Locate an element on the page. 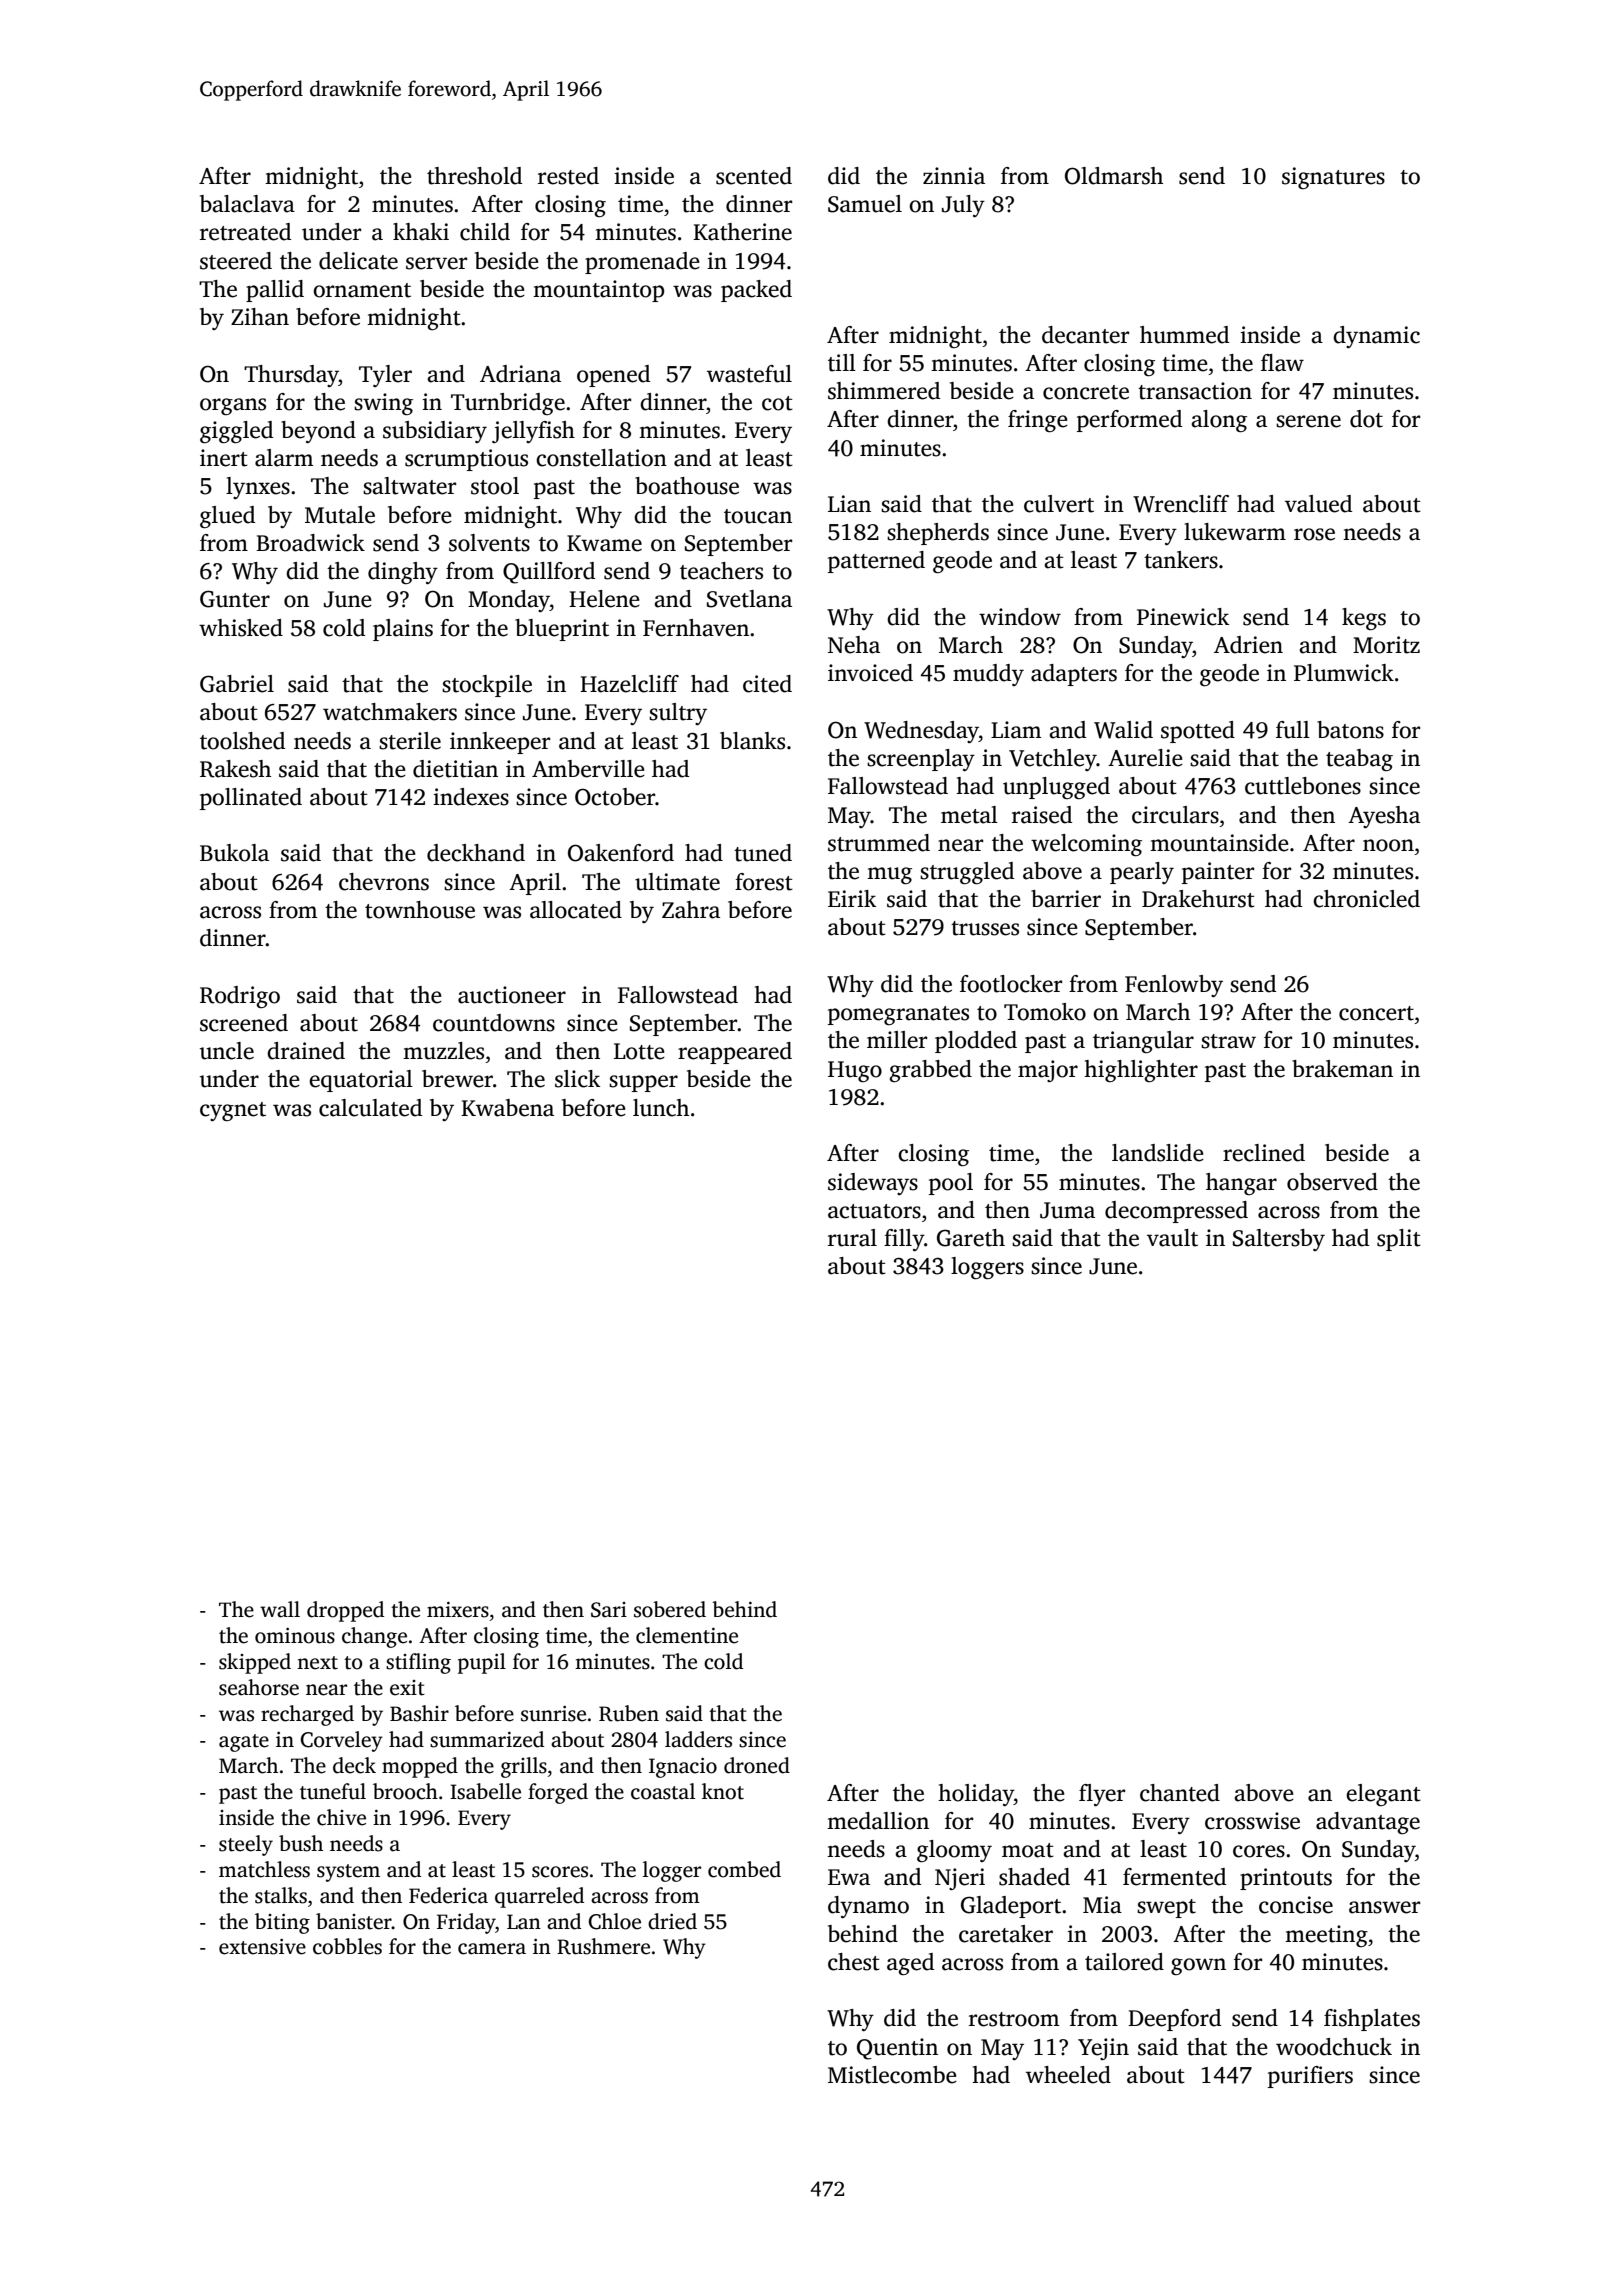  signatures is located at coordinates (1333, 178).
